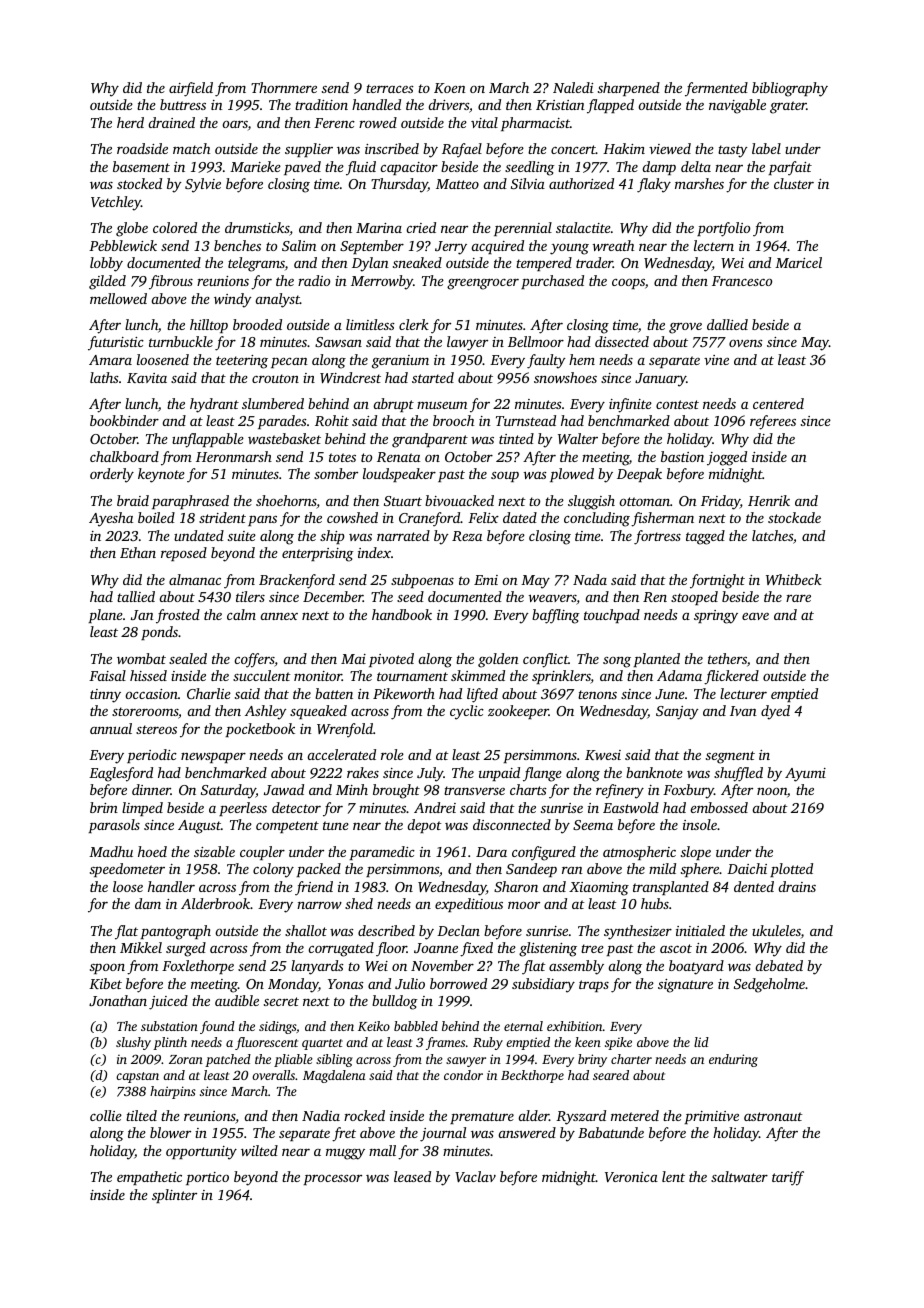 The height and width of the screenshot is (1308, 924). What do you see at coordinates (798, 598) in the screenshot?
I see `rare` at bounding box center [798, 598].
